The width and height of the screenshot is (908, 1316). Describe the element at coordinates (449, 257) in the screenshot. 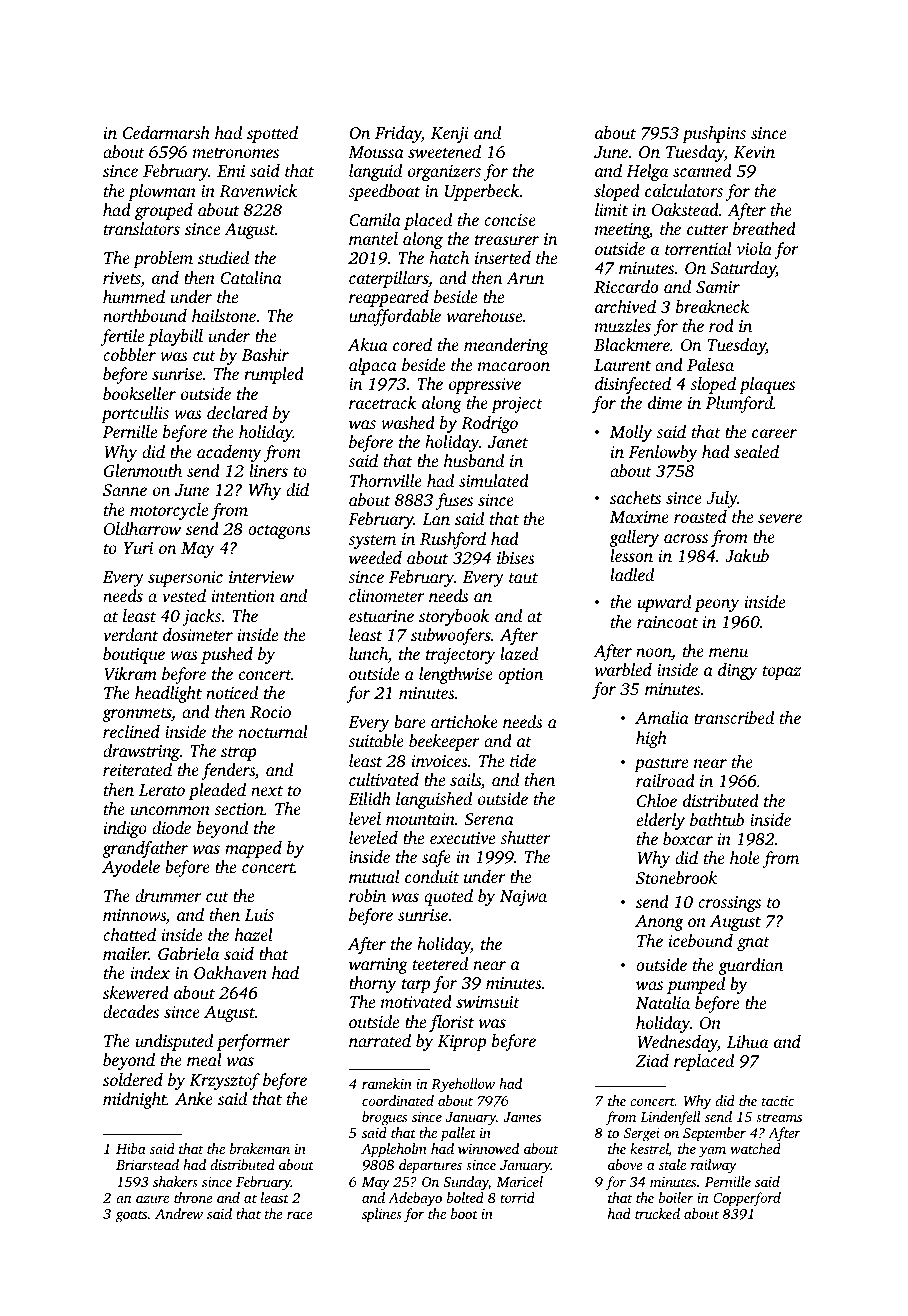

I see `hatch` at that location.
